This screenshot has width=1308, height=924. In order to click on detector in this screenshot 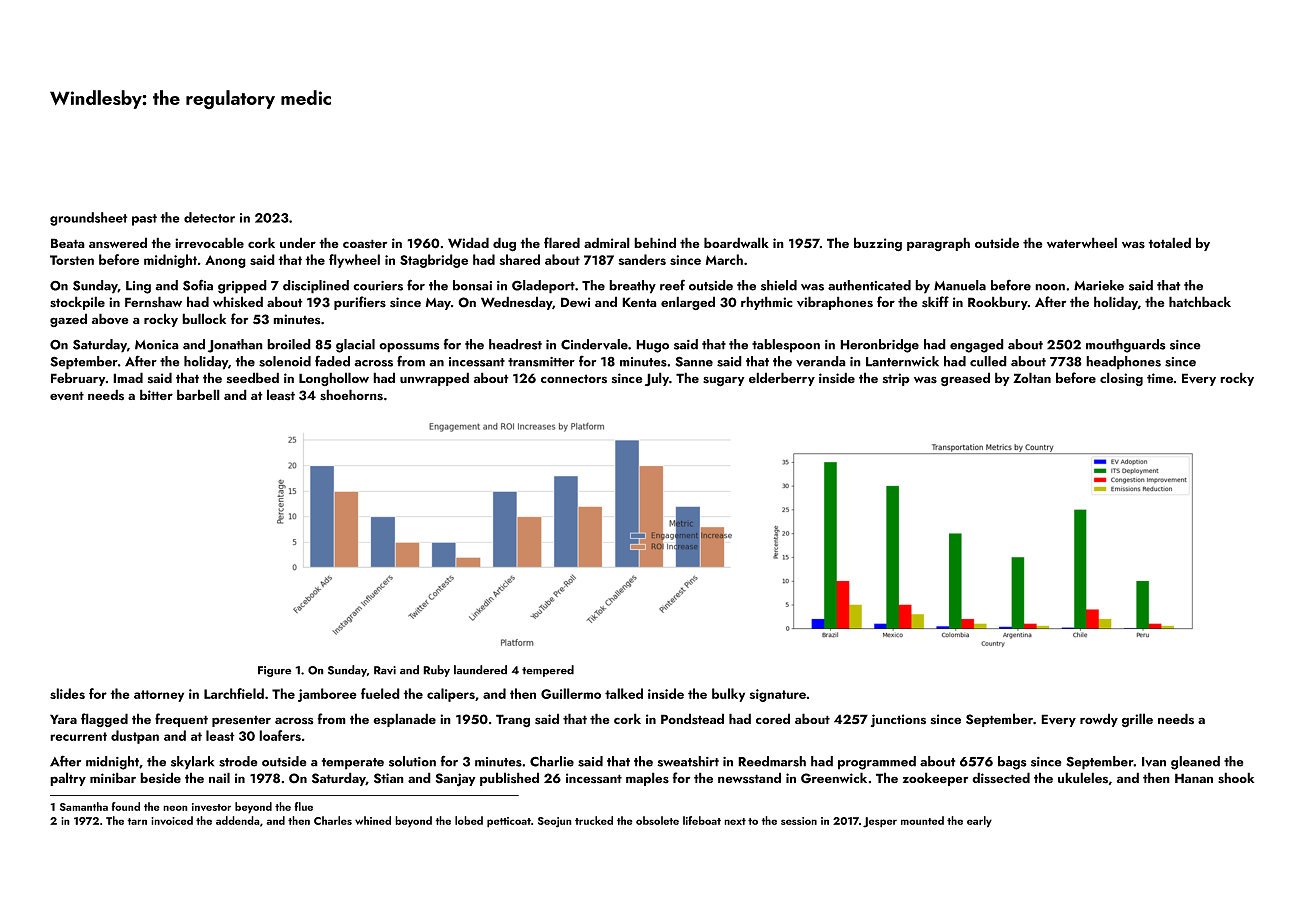, I will do `click(209, 217)`.
